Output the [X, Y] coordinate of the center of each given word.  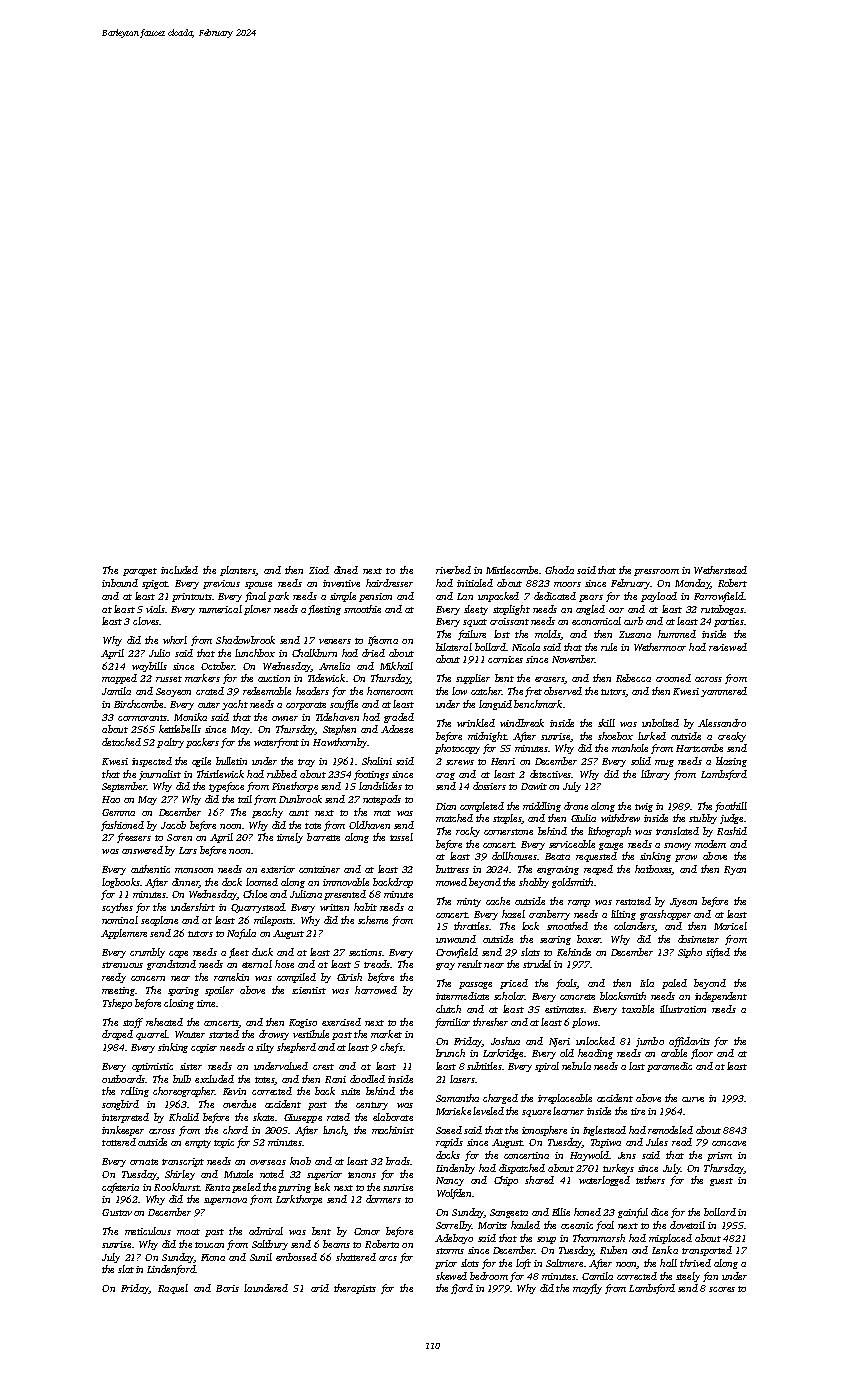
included [179, 570]
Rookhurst [176, 1187]
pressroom [656, 572]
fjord [462, 1289]
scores [722, 1289]
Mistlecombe [512, 570]
